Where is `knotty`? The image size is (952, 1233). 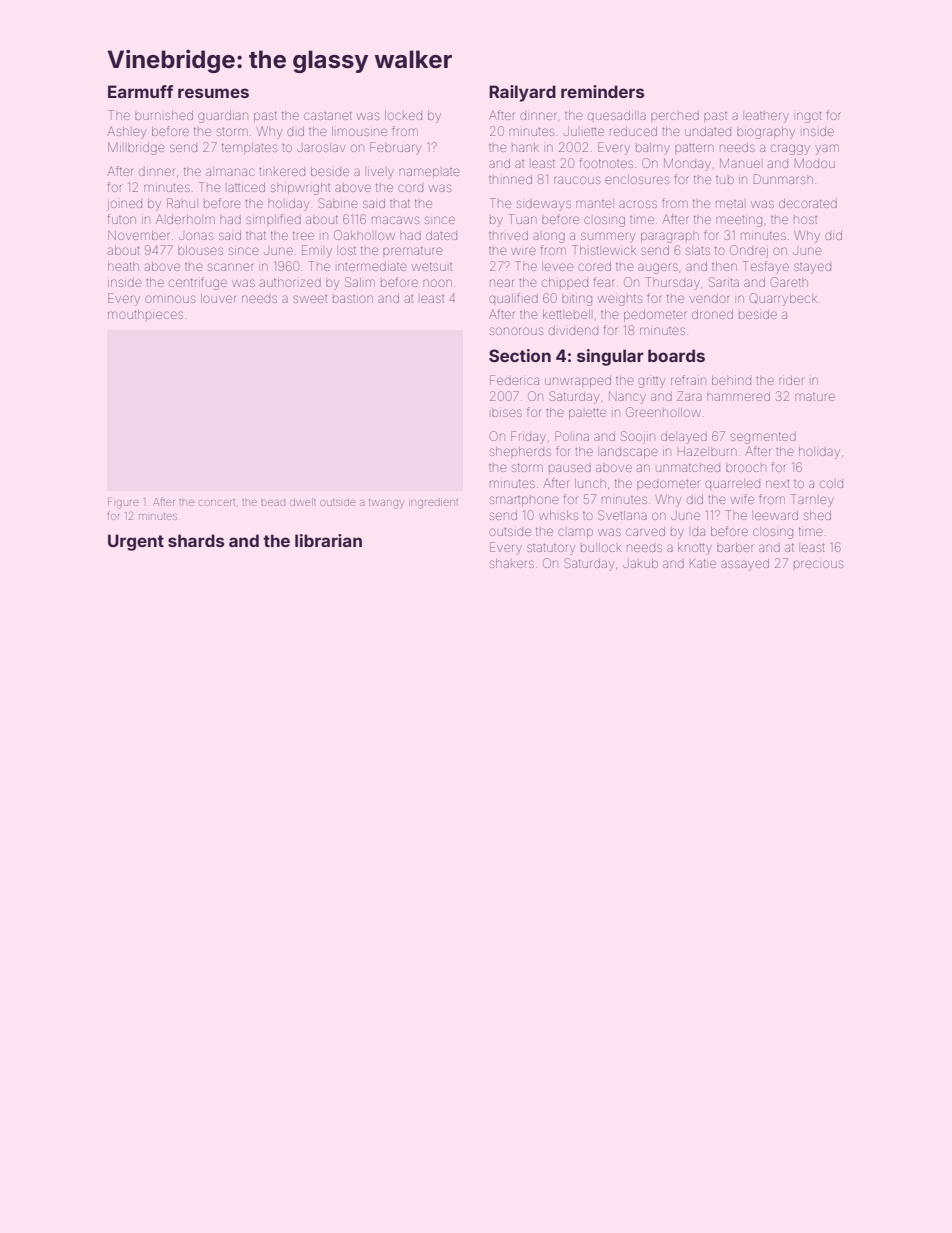
knotty is located at coordinates (695, 549).
